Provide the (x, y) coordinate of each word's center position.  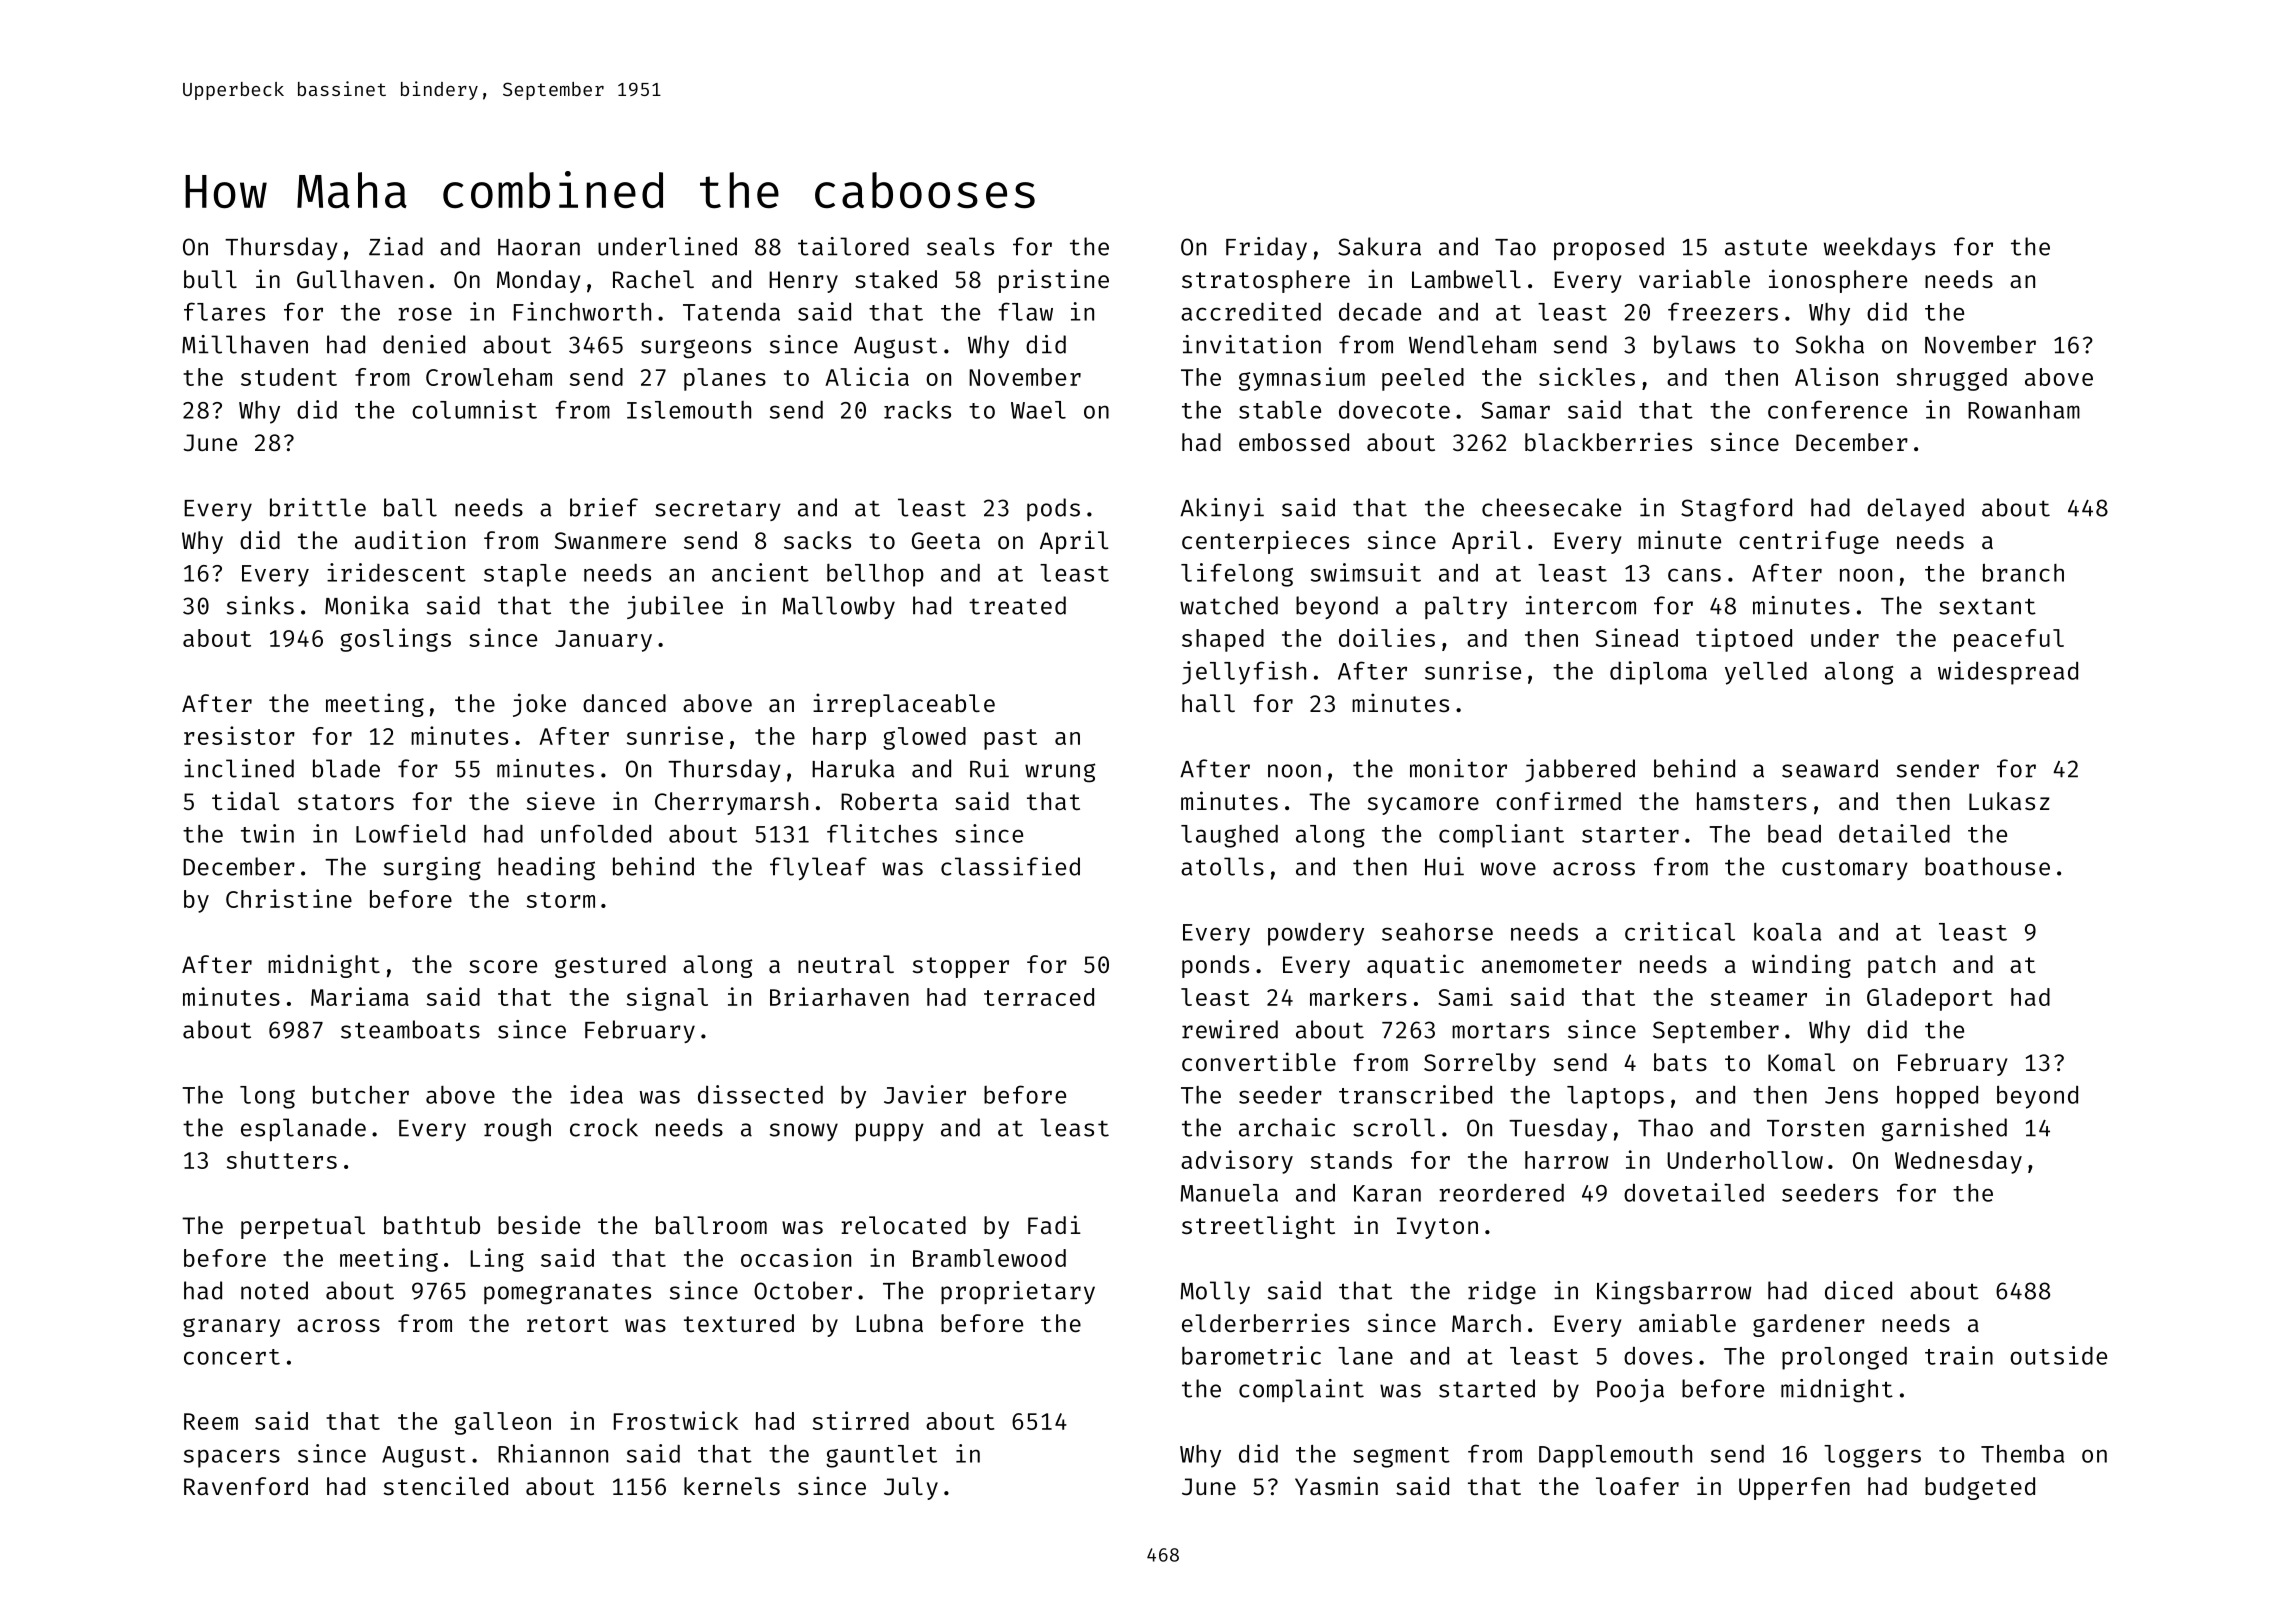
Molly (1215, 1292)
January (603, 641)
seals (960, 246)
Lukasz (2009, 801)
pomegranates (567, 1294)
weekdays (1879, 248)
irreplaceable (904, 705)
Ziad (396, 246)
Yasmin (1336, 1485)
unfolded (596, 833)
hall (1208, 703)
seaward (1830, 768)
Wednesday (1958, 1162)
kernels (732, 1486)
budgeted (1980, 1488)
